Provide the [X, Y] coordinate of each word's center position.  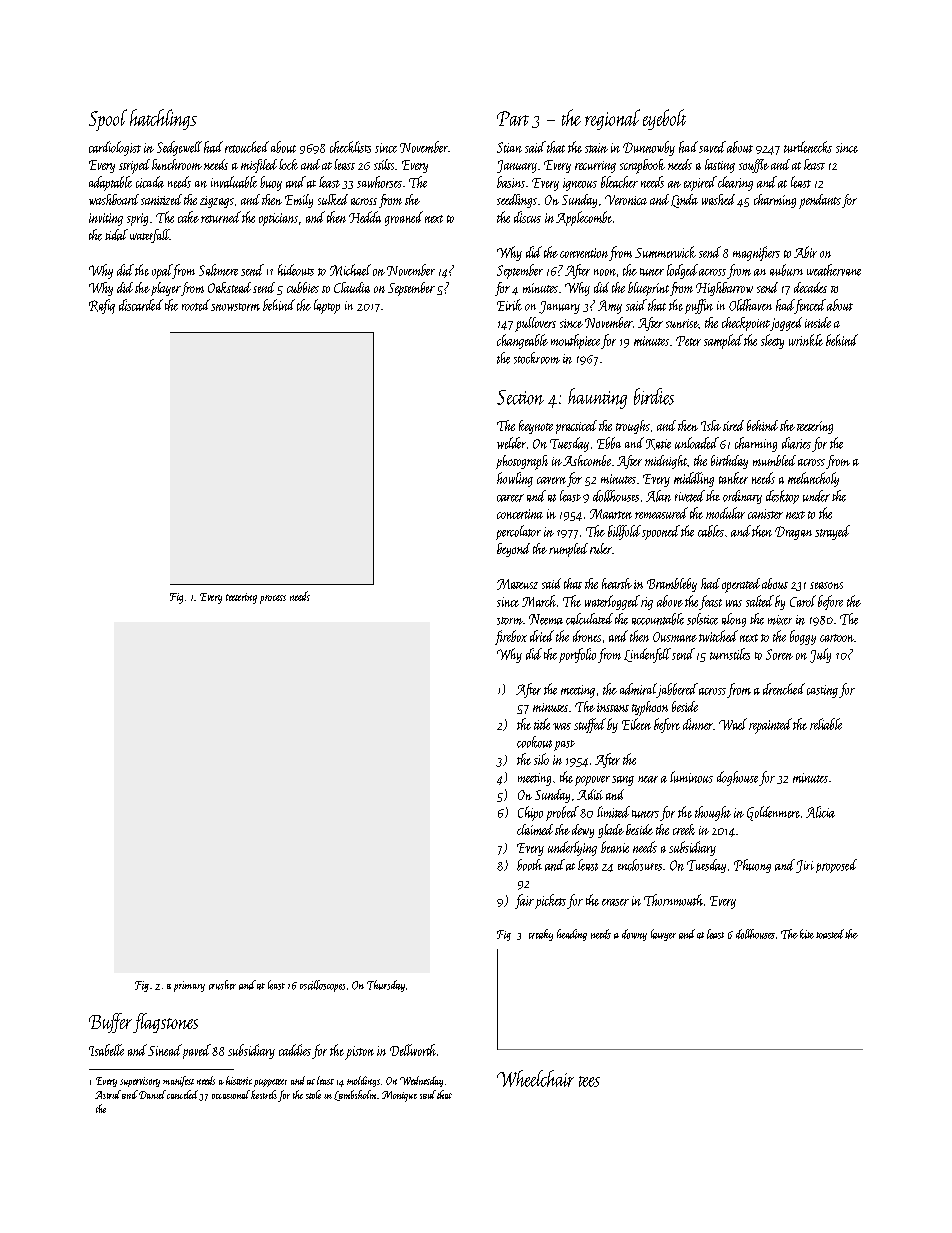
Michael [350, 270]
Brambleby [672, 585]
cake [188, 217]
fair [524, 901]
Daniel [152, 1094]
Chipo [530, 813]
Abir [805, 252]
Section [520, 397]
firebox [511, 637]
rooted [196, 305]
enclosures [640, 865]
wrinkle [806, 340]
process [273, 599]
